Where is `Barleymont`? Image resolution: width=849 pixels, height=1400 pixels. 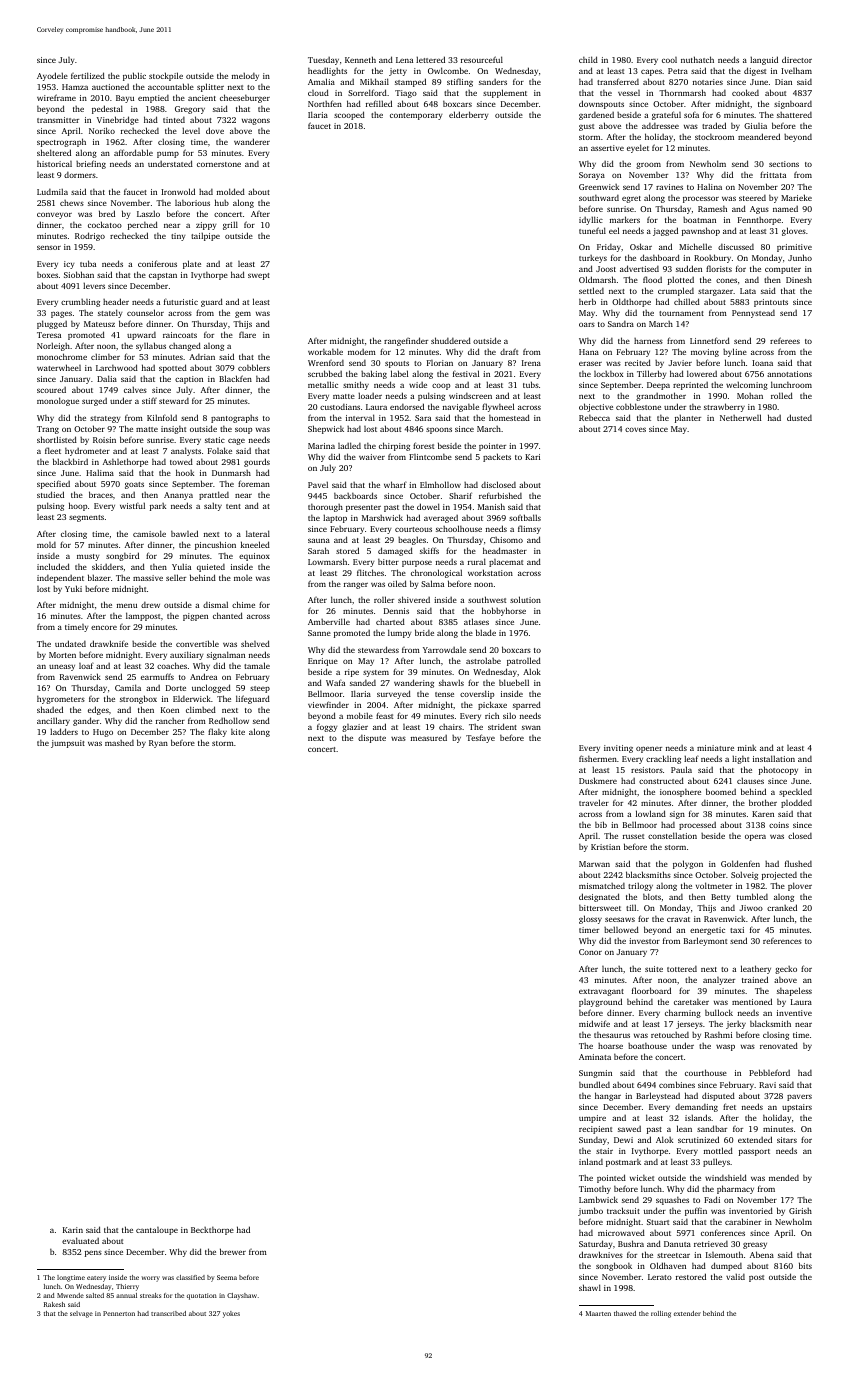 Barleymont is located at coordinates (705, 941).
